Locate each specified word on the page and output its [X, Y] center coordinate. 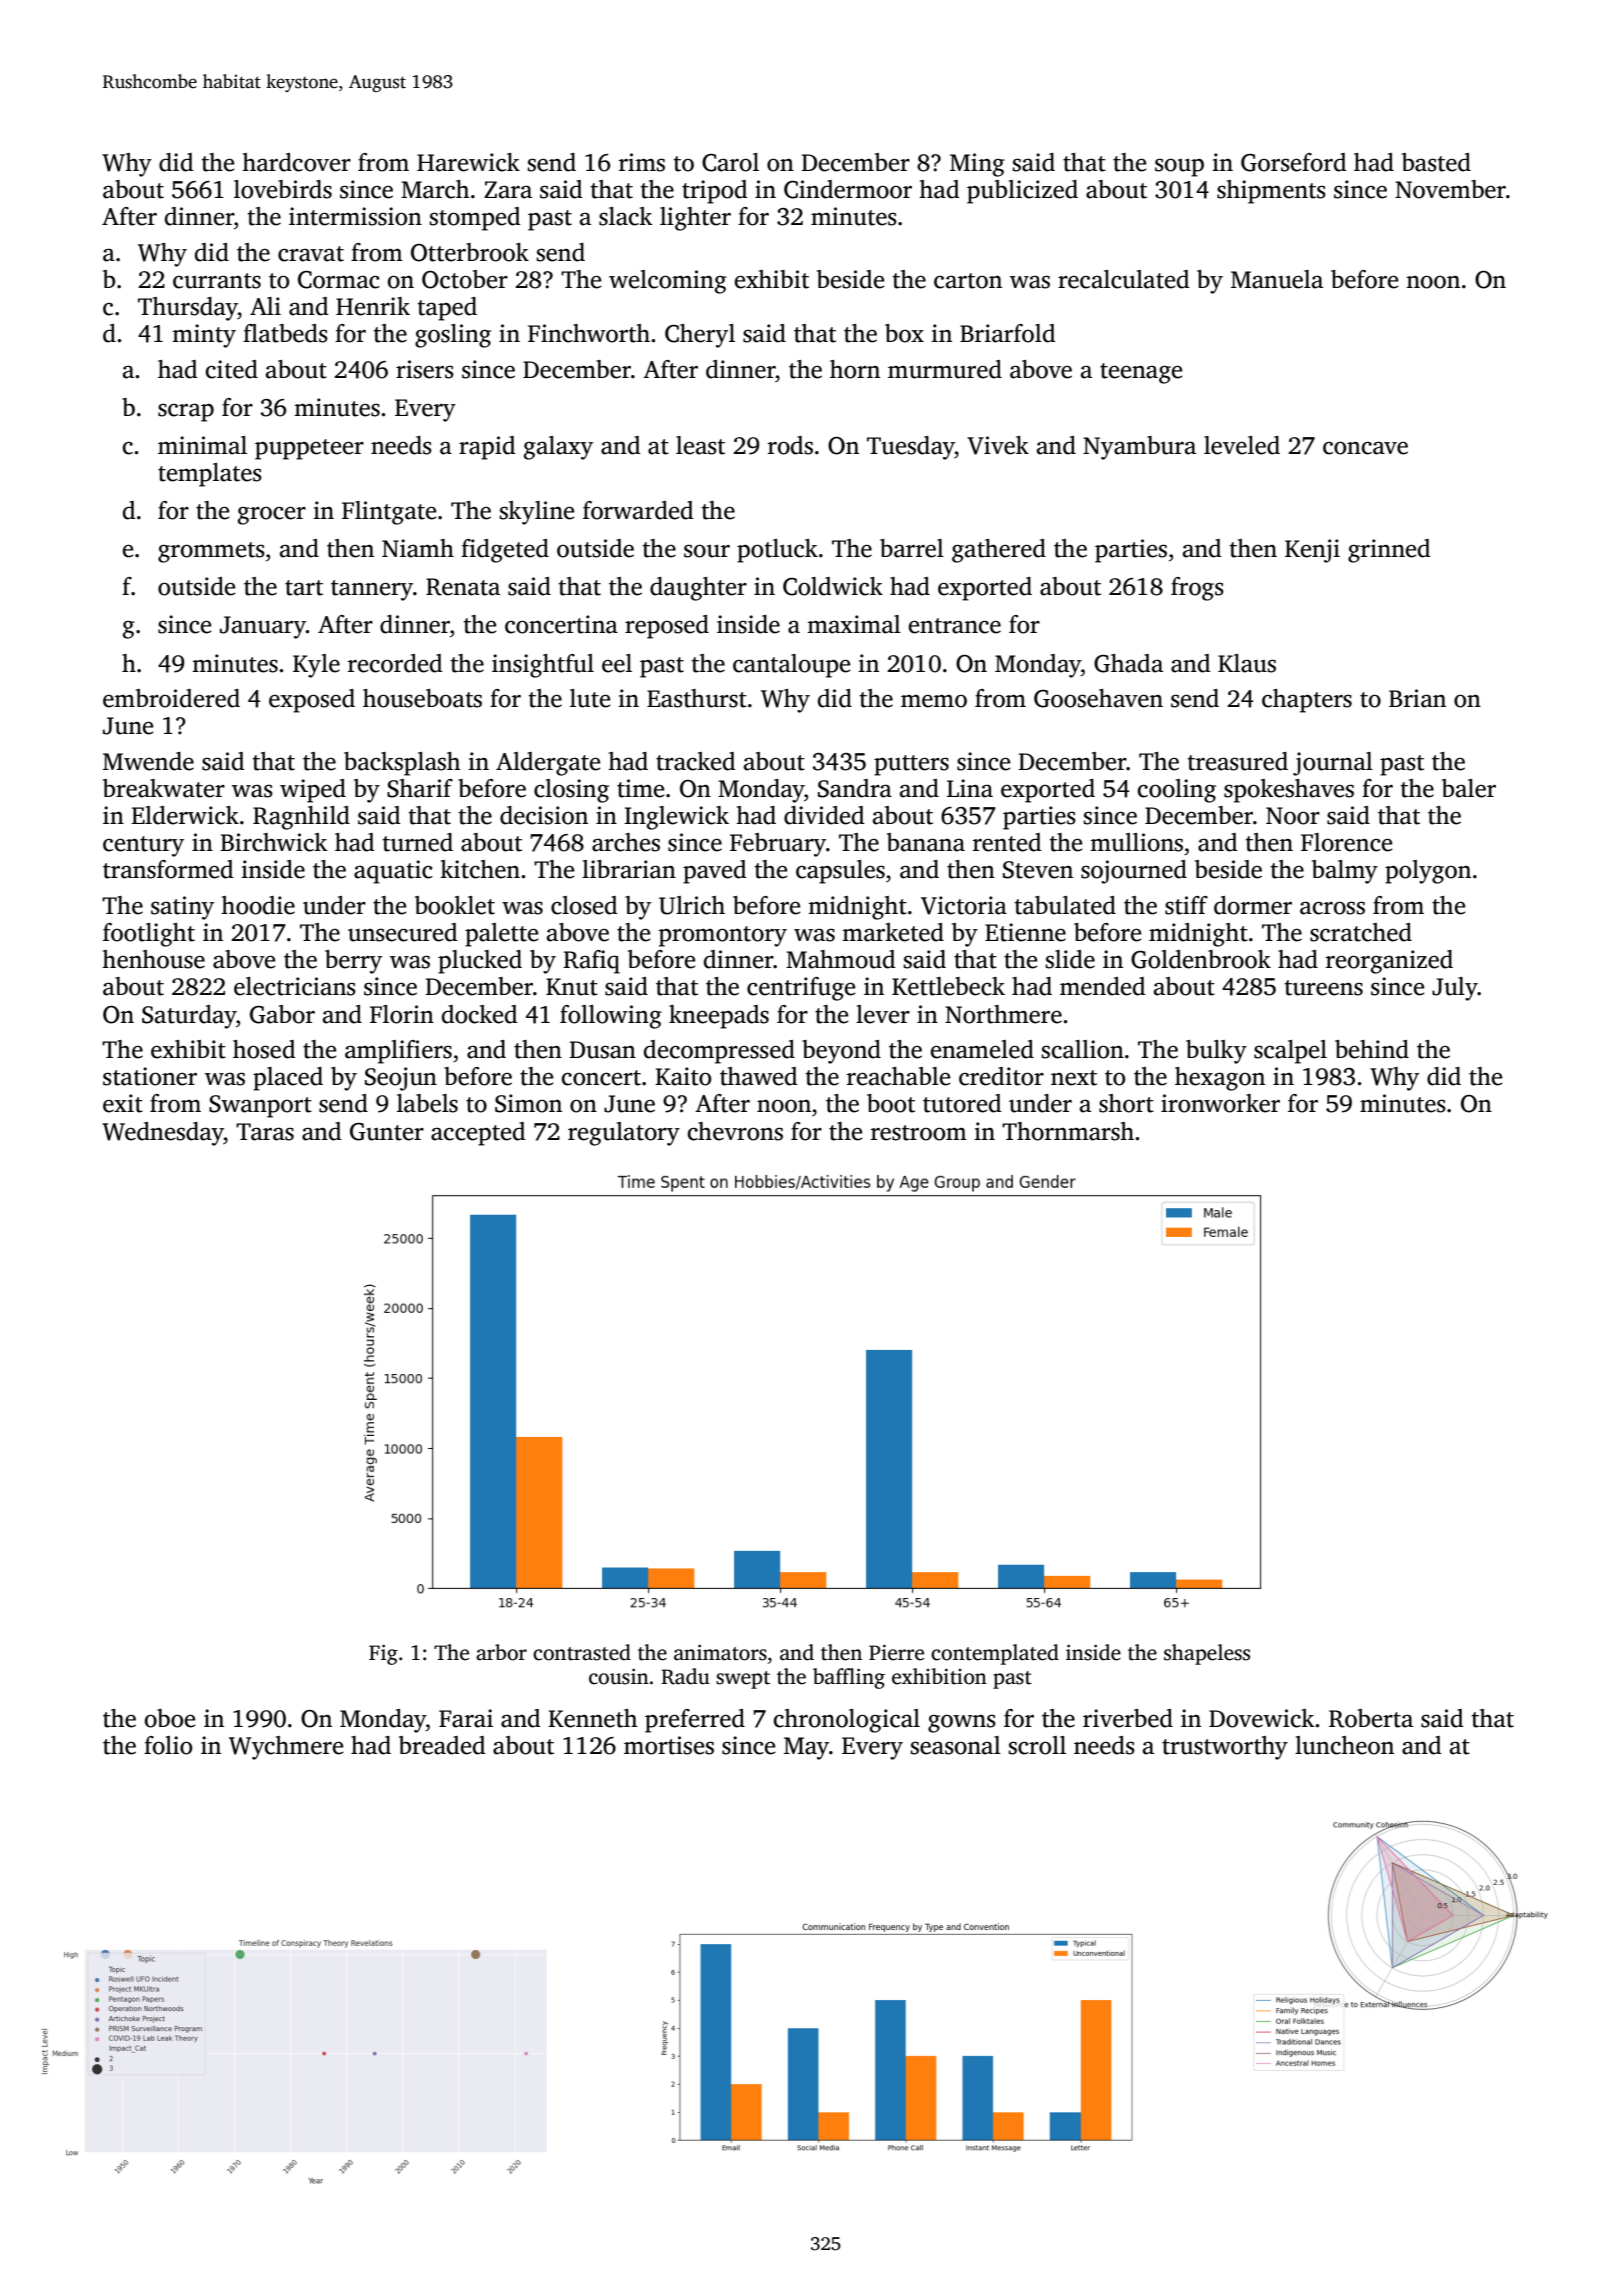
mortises [669, 1745]
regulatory [624, 1134]
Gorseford [1294, 162]
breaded [442, 1745]
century [143, 846]
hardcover [296, 162]
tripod [715, 192]
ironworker [1220, 1103]
